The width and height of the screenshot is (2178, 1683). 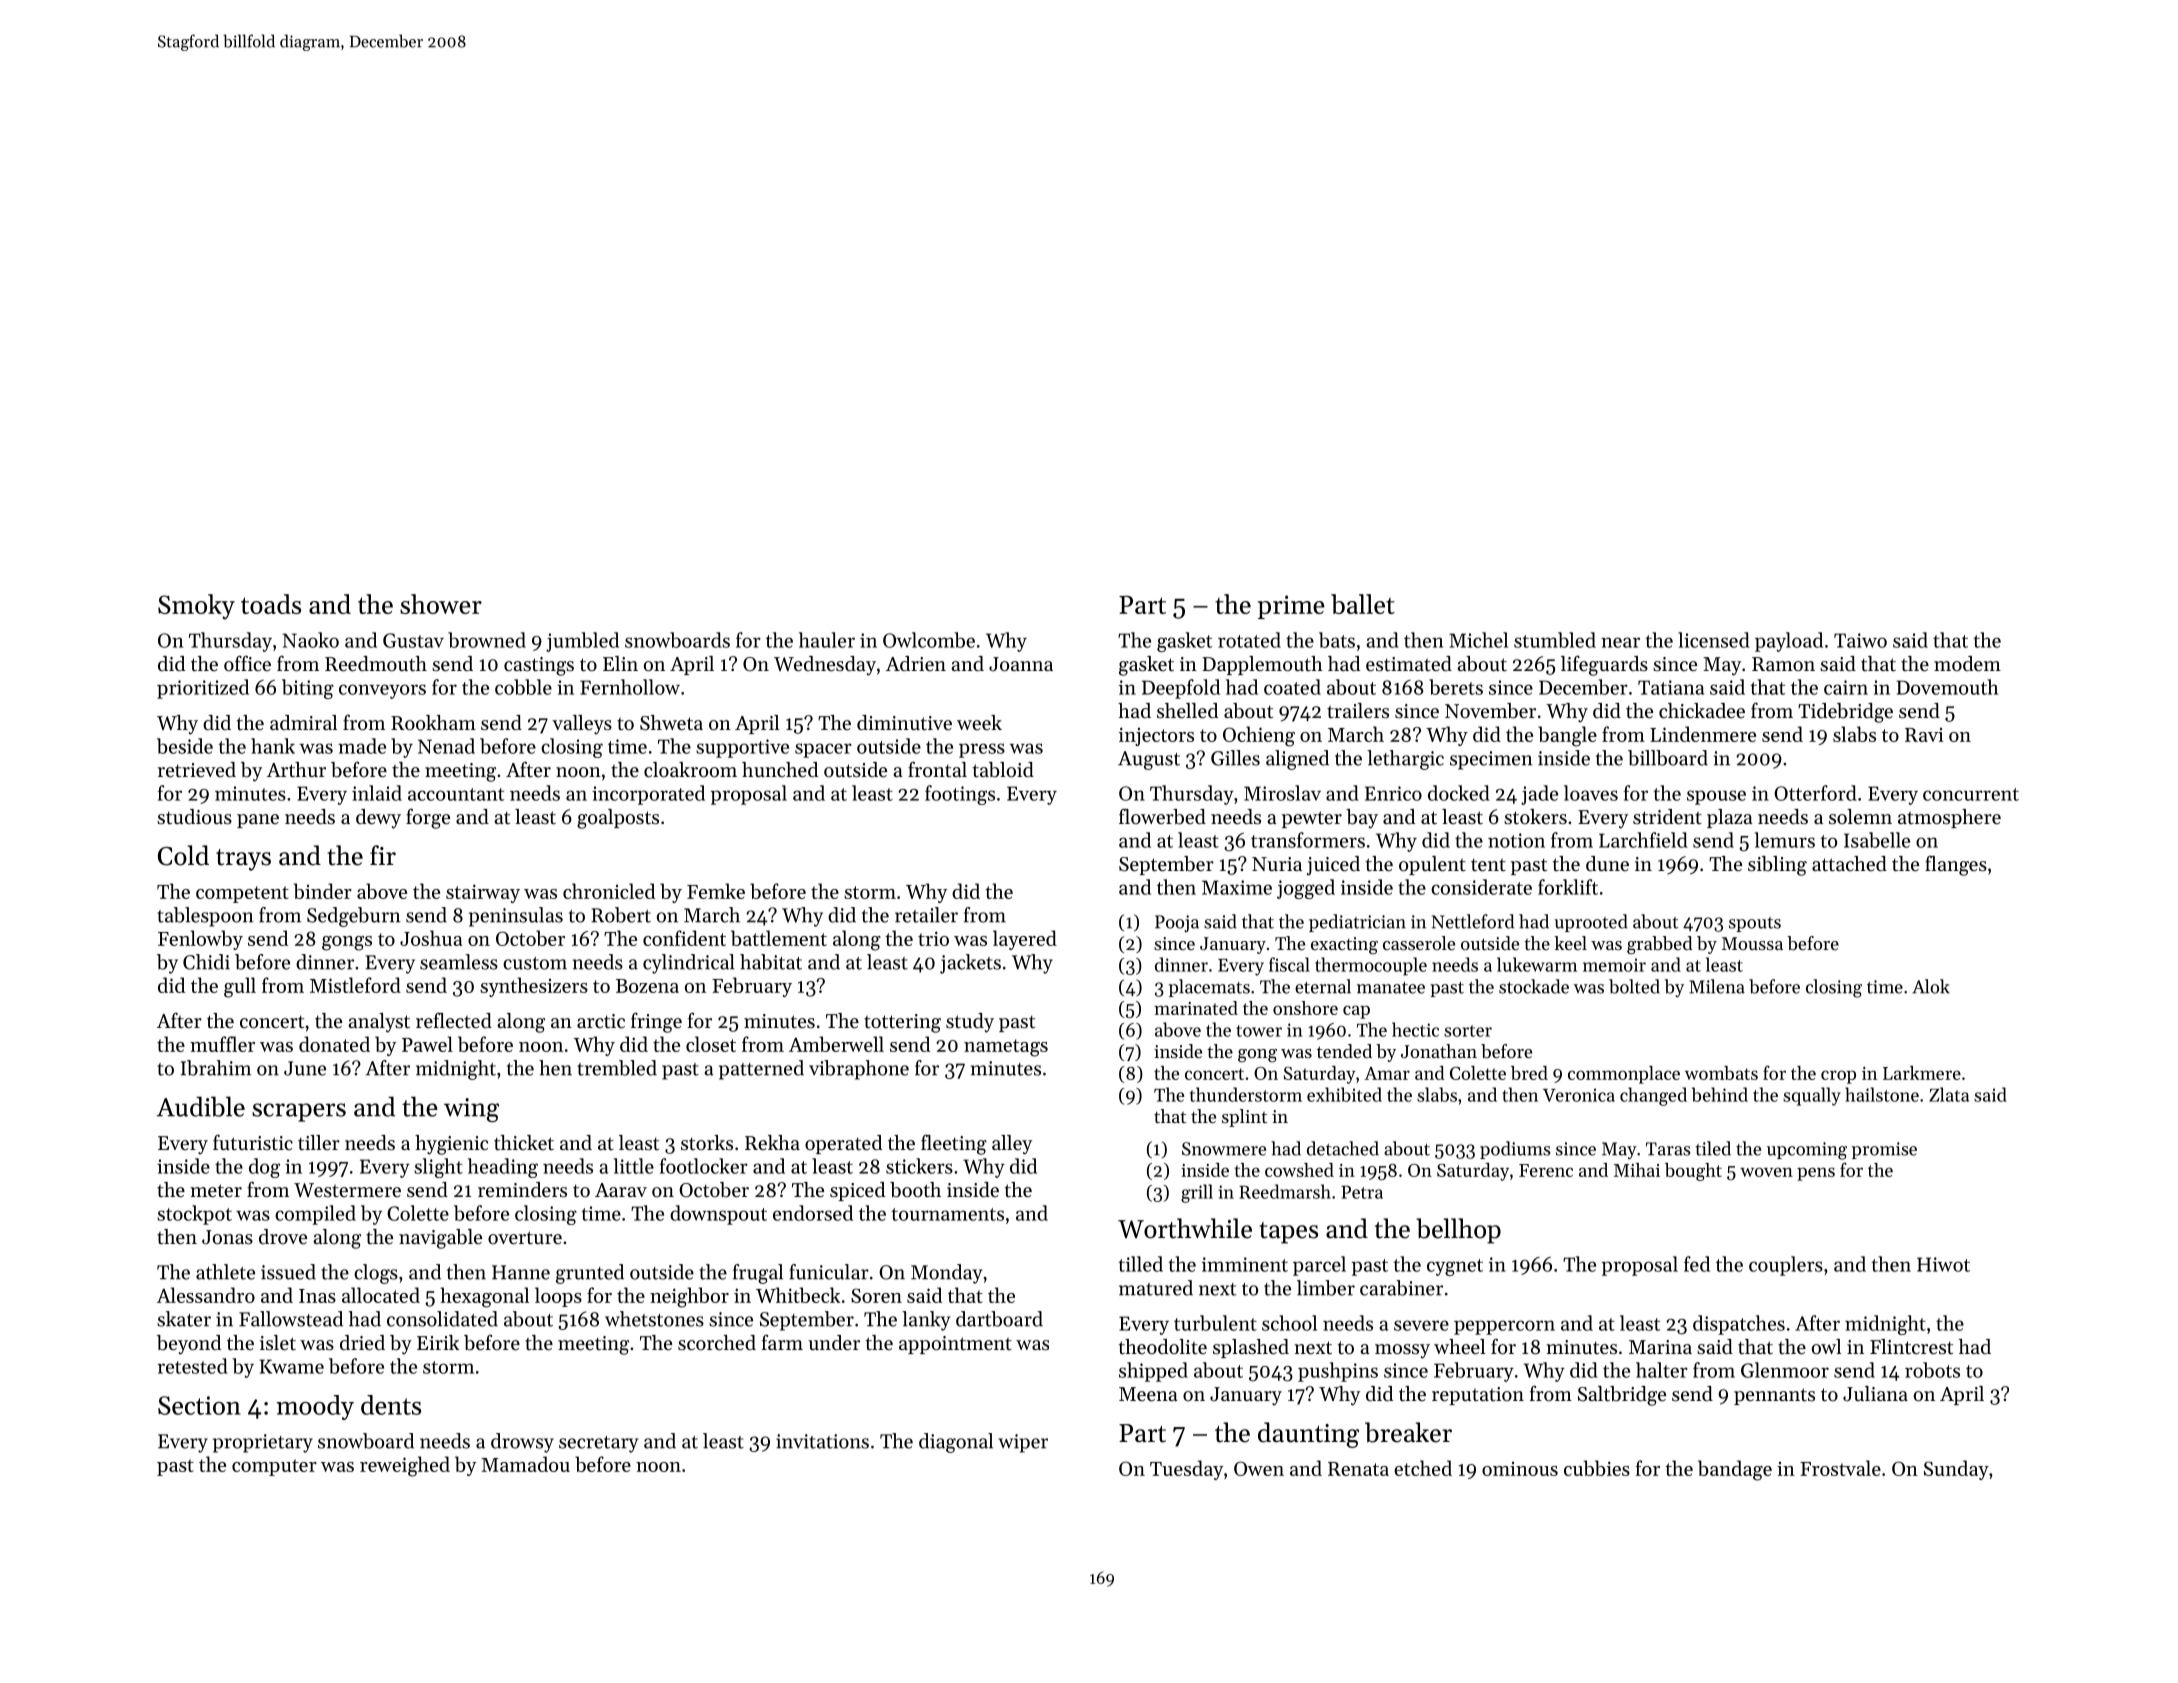 I want to click on tower, so click(x=1259, y=1031).
